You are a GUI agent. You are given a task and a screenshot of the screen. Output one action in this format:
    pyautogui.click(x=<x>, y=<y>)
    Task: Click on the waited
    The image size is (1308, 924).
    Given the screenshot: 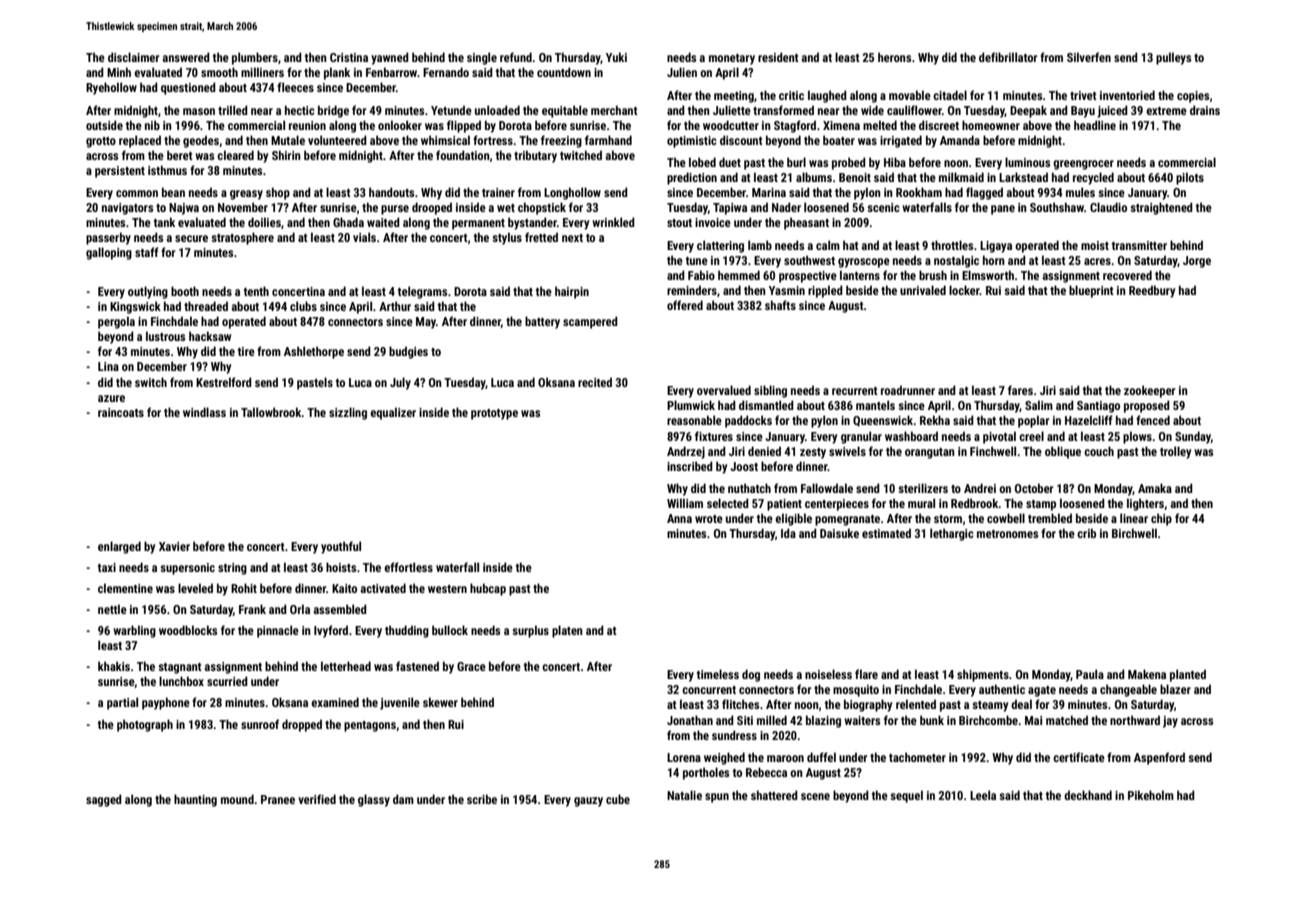 What is the action you would take?
    pyautogui.click(x=383, y=222)
